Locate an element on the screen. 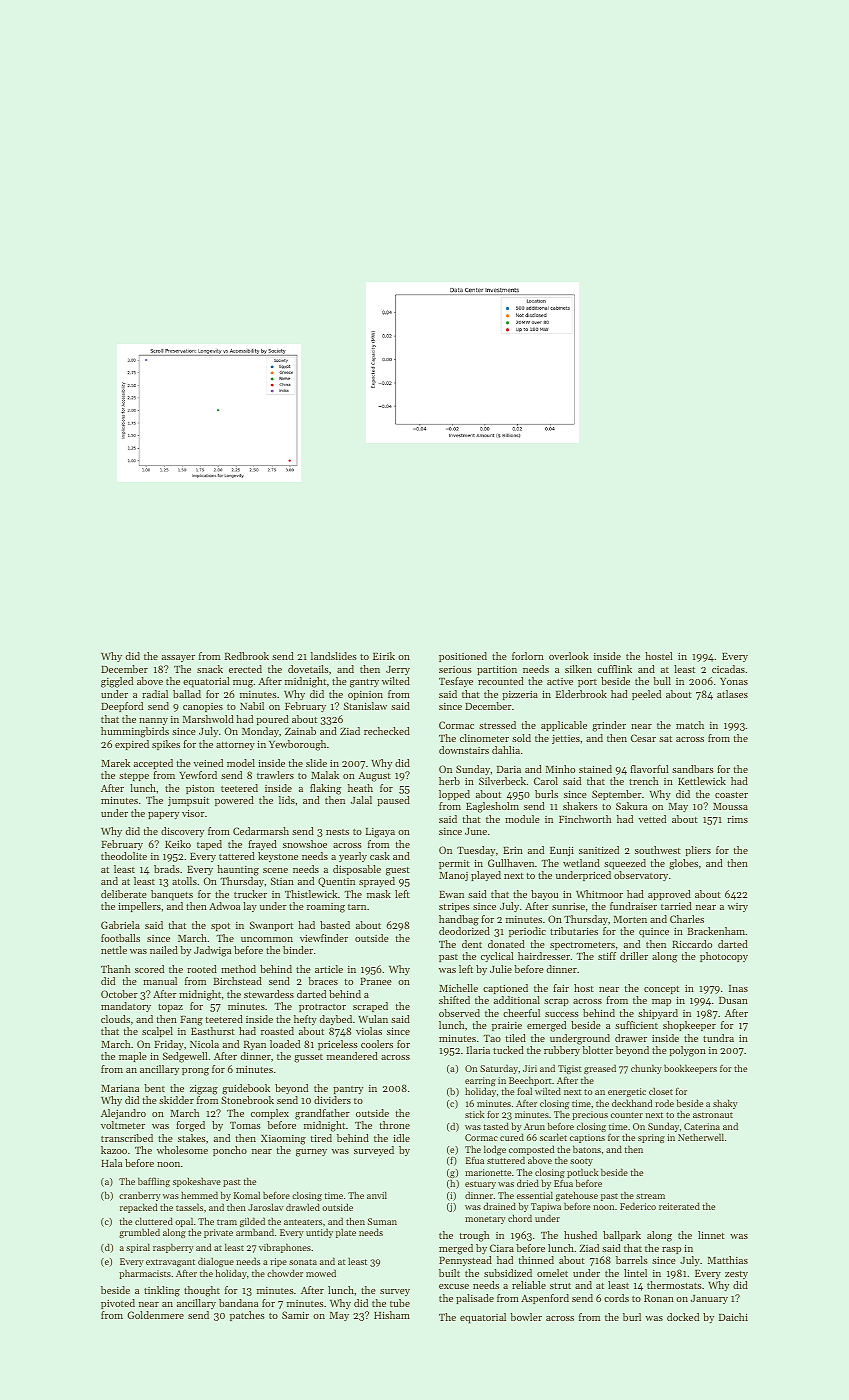 Image resolution: width=849 pixels, height=1400 pixels. throne is located at coordinates (395, 1125).
